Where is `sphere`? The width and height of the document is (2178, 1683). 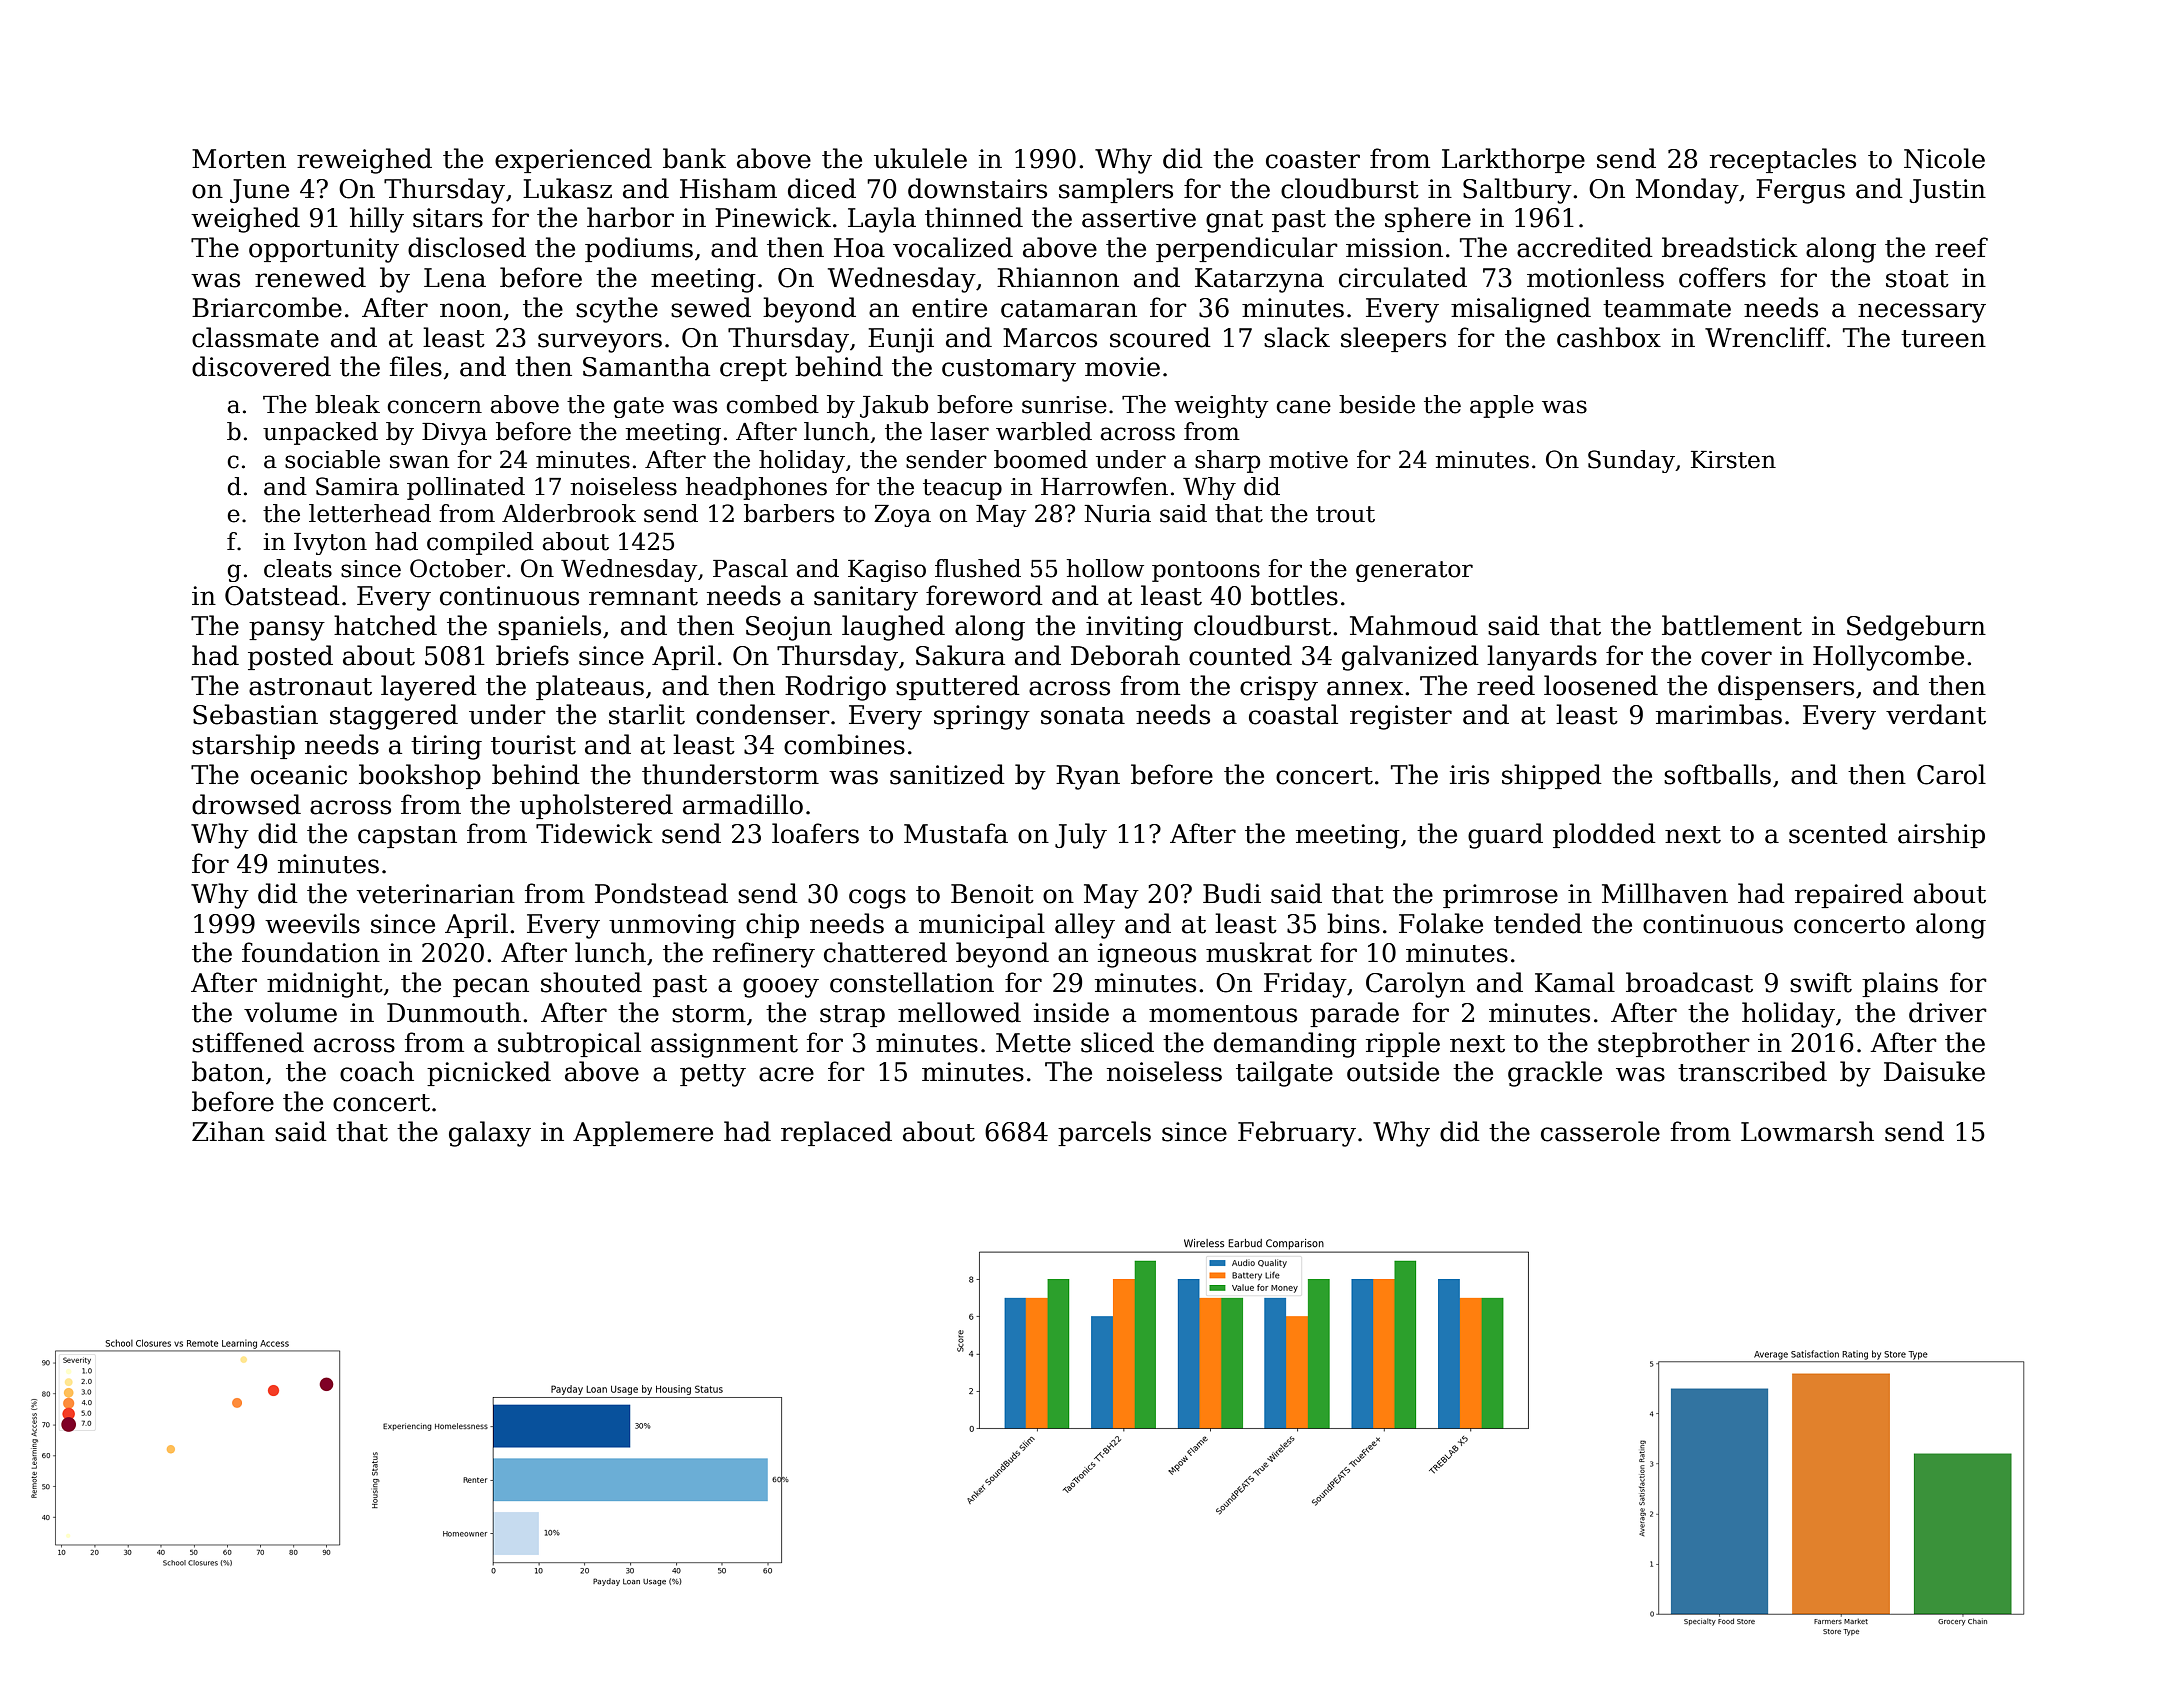
sphere is located at coordinates (1428, 219).
